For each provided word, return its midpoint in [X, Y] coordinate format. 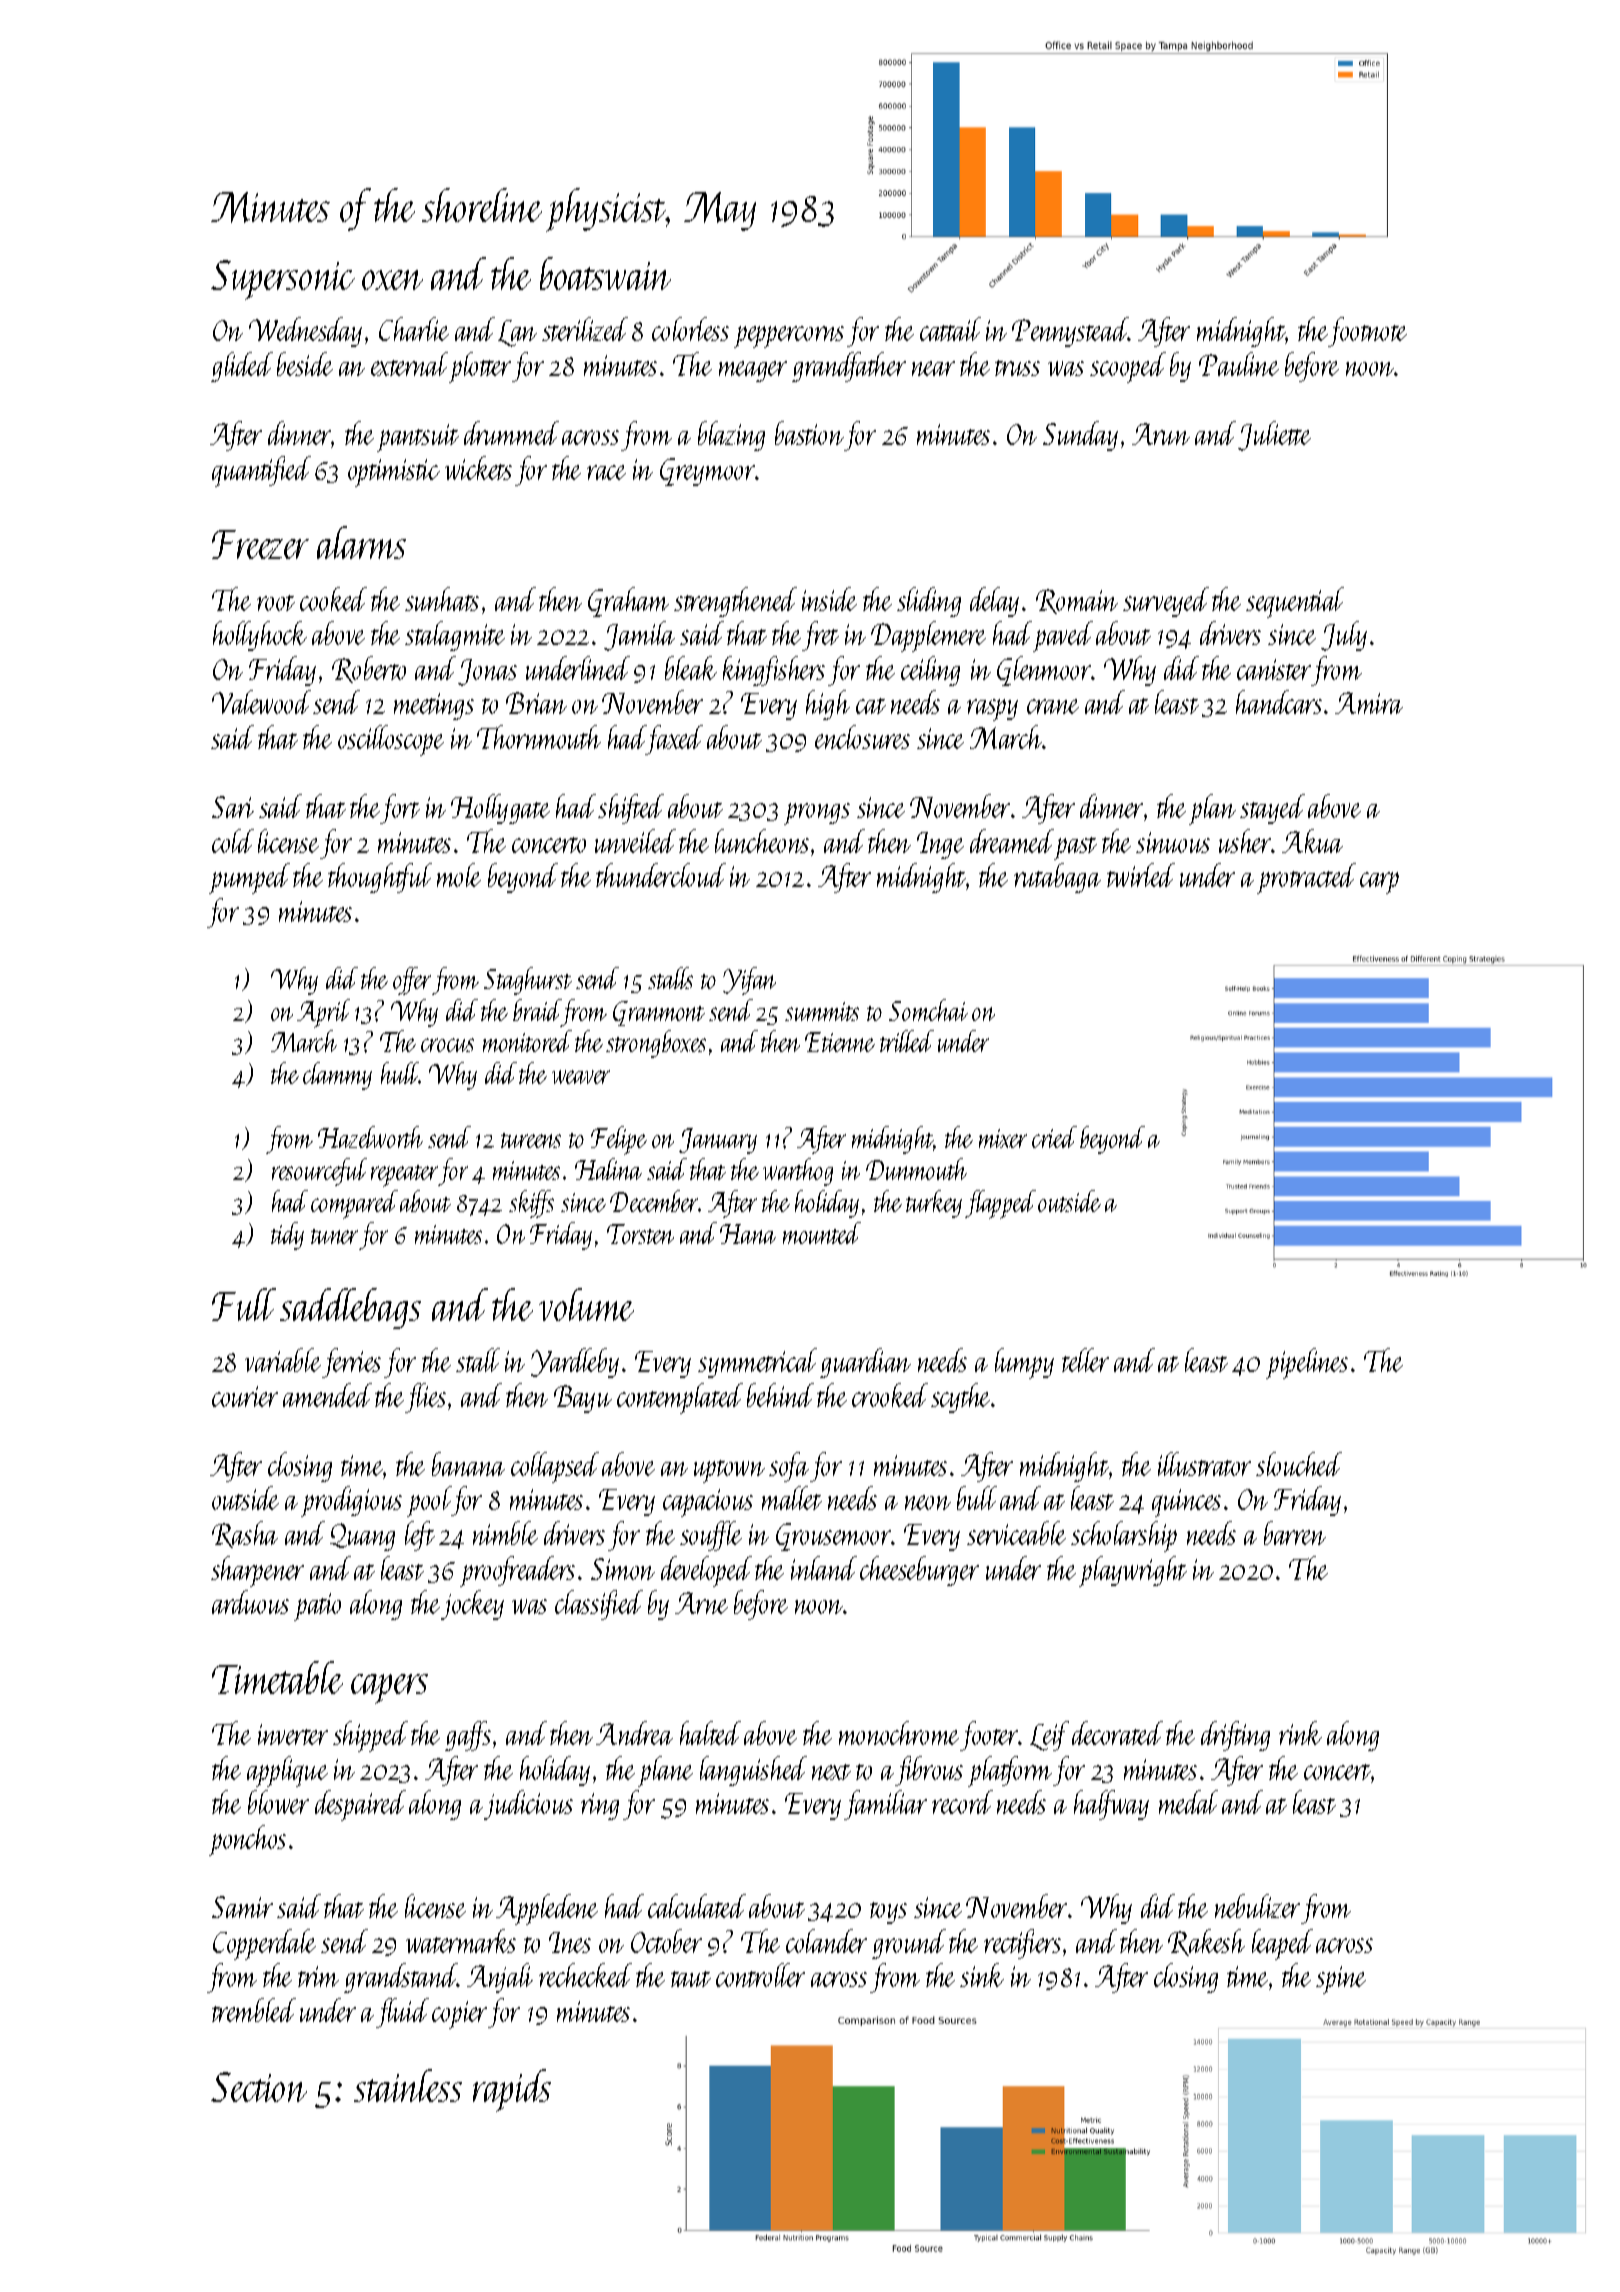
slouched [1299, 1464]
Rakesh [1206, 1942]
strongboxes [656, 1044]
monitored [527, 1041]
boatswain [605, 273]
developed [706, 1571]
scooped [1128, 367]
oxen [392, 280]
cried [1054, 1137]
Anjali [500, 1978]
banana [468, 1464]
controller [760, 1975]
